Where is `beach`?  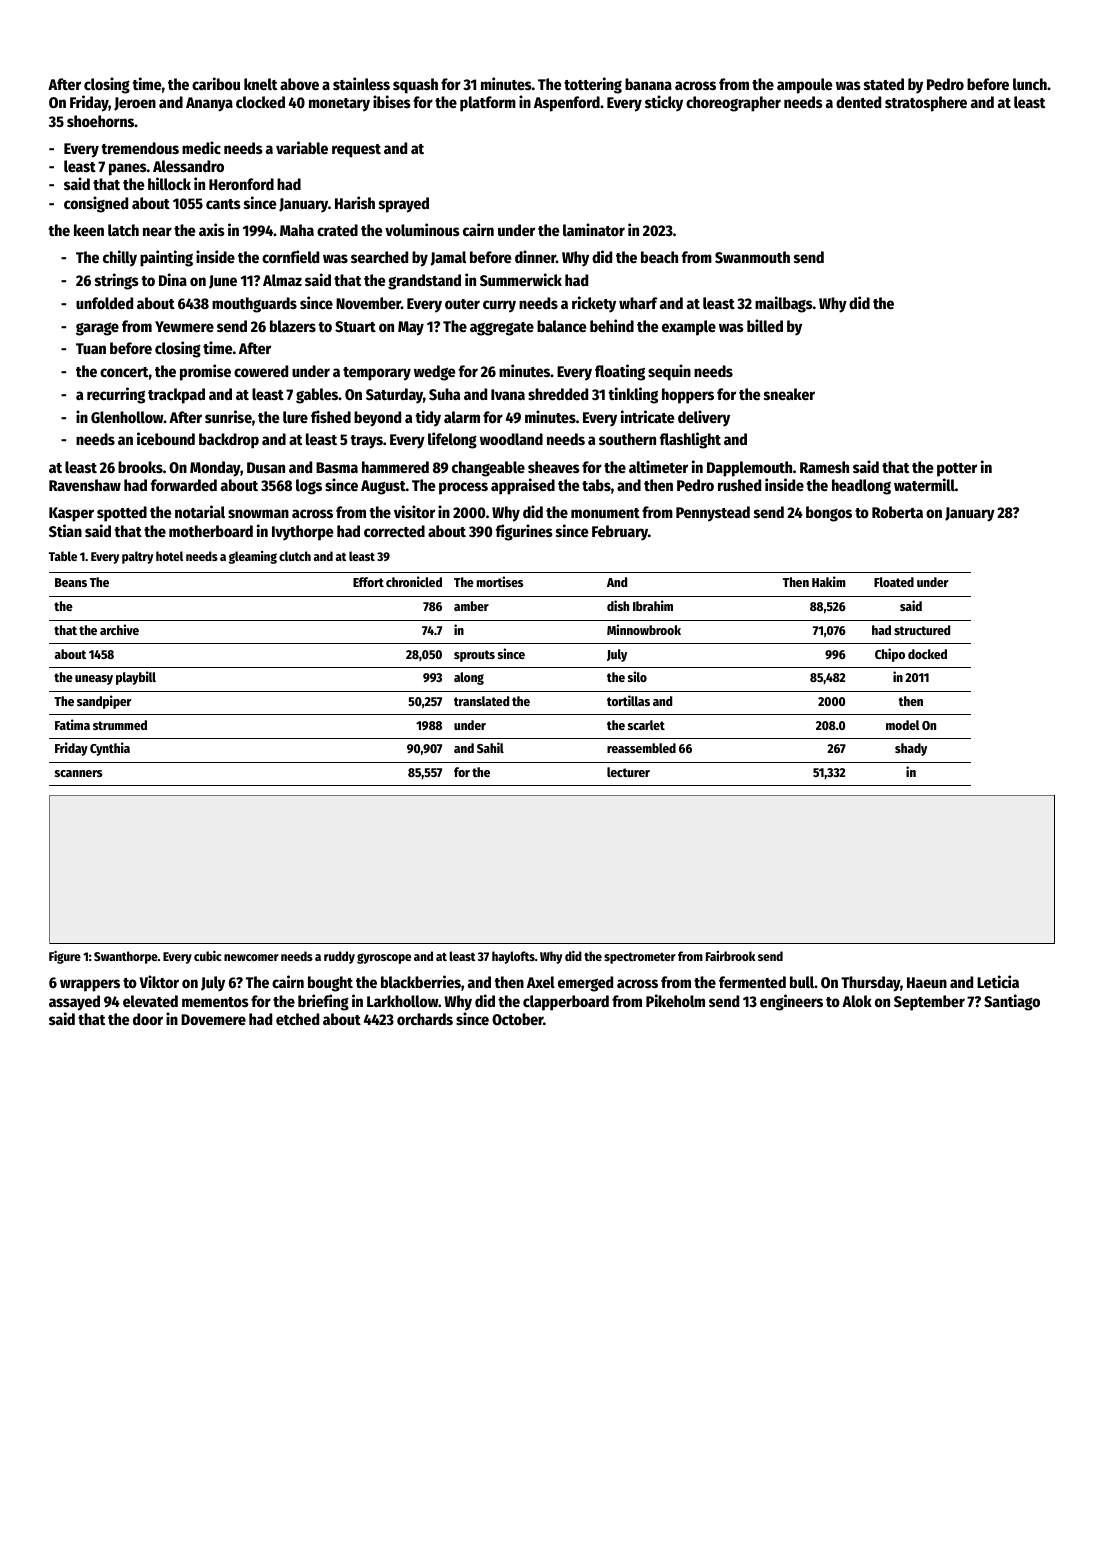 beach is located at coordinates (659, 257).
